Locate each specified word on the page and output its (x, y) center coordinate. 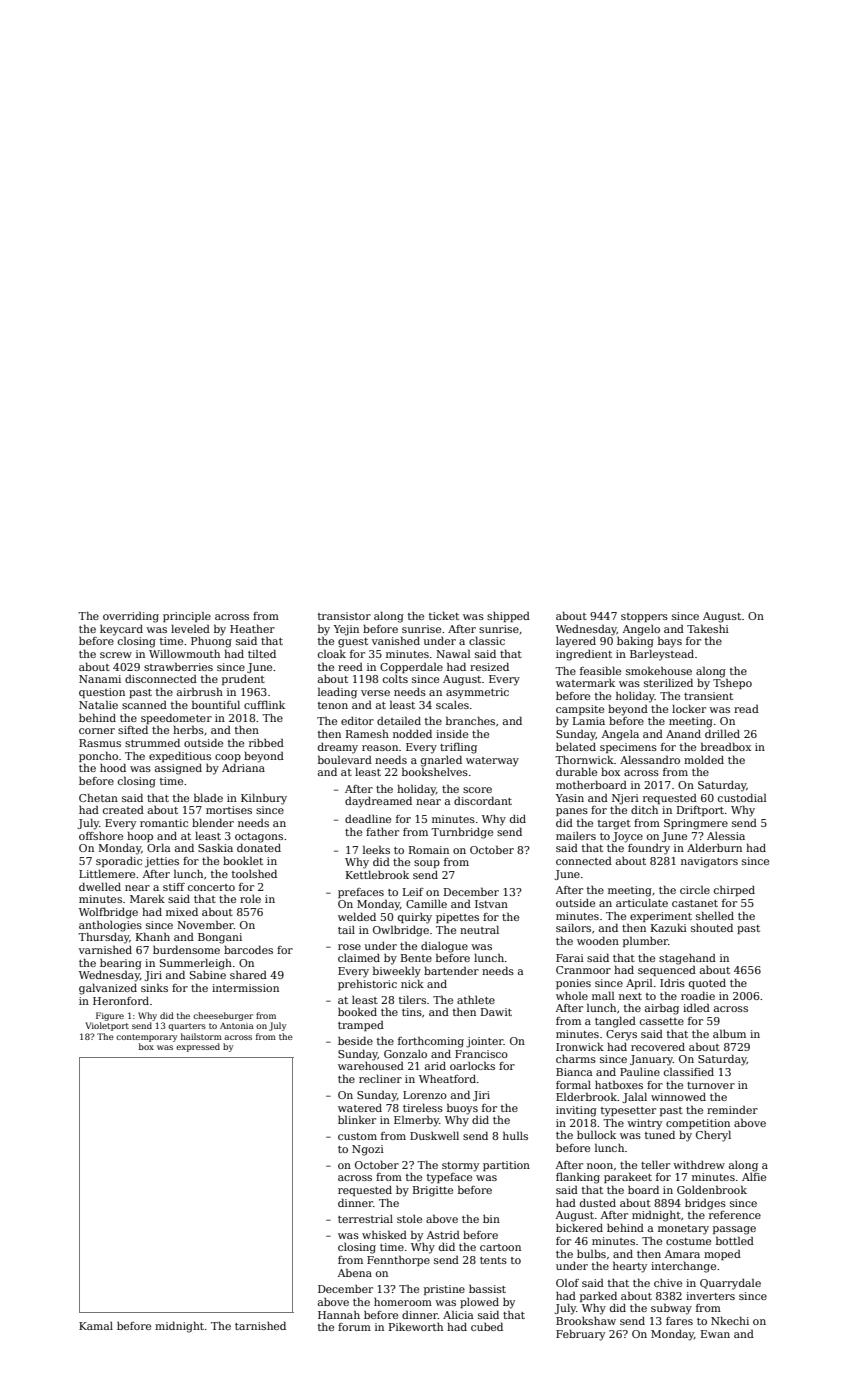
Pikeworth (416, 1327)
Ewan (715, 1334)
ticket (444, 615)
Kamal (96, 1326)
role (250, 899)
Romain (429, 850)
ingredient (584, 655)
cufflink (264, 704)
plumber (645, 941)
